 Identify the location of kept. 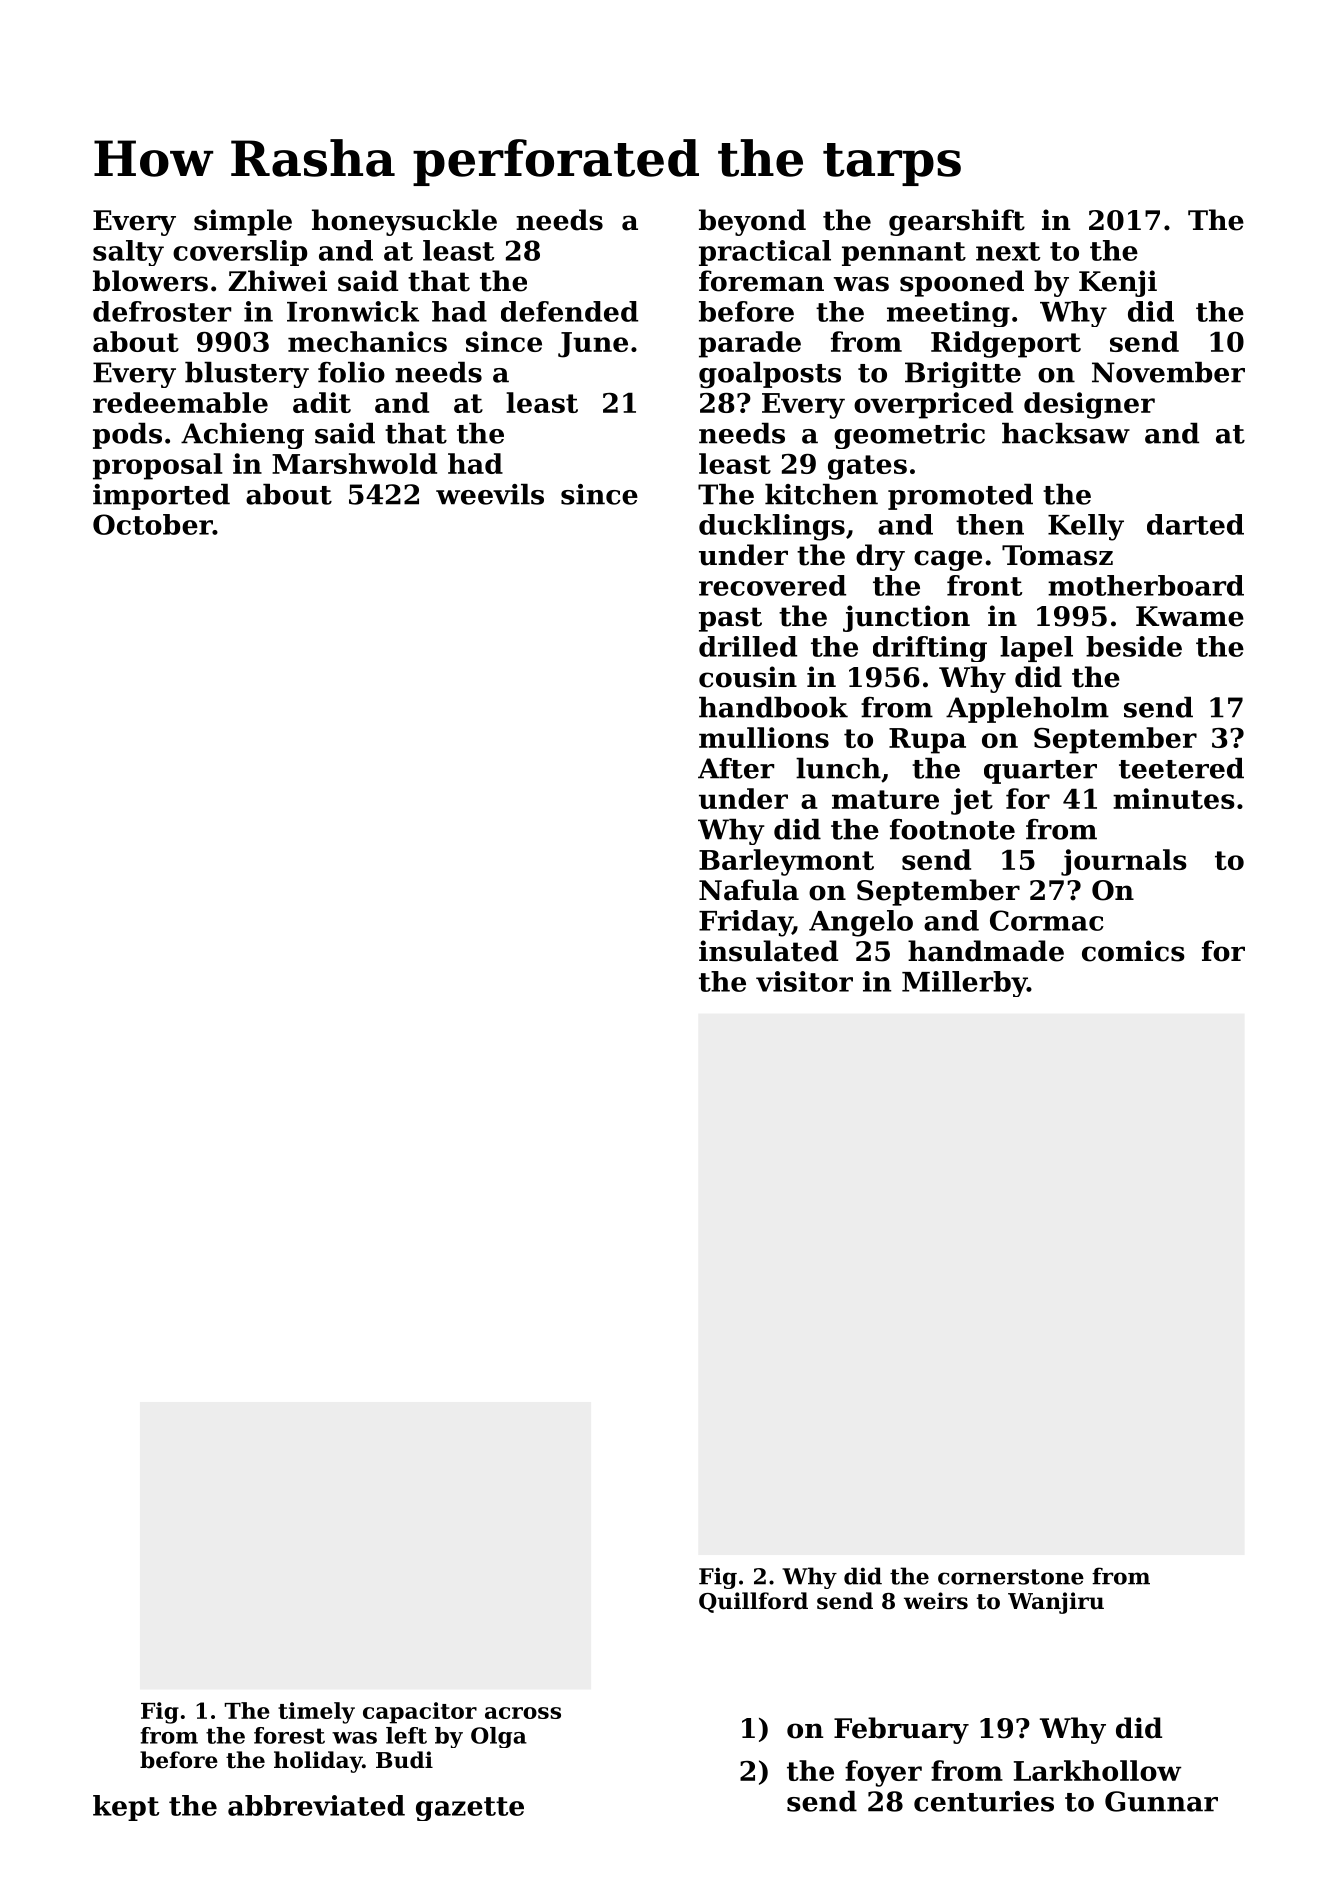
(126, 1808).
